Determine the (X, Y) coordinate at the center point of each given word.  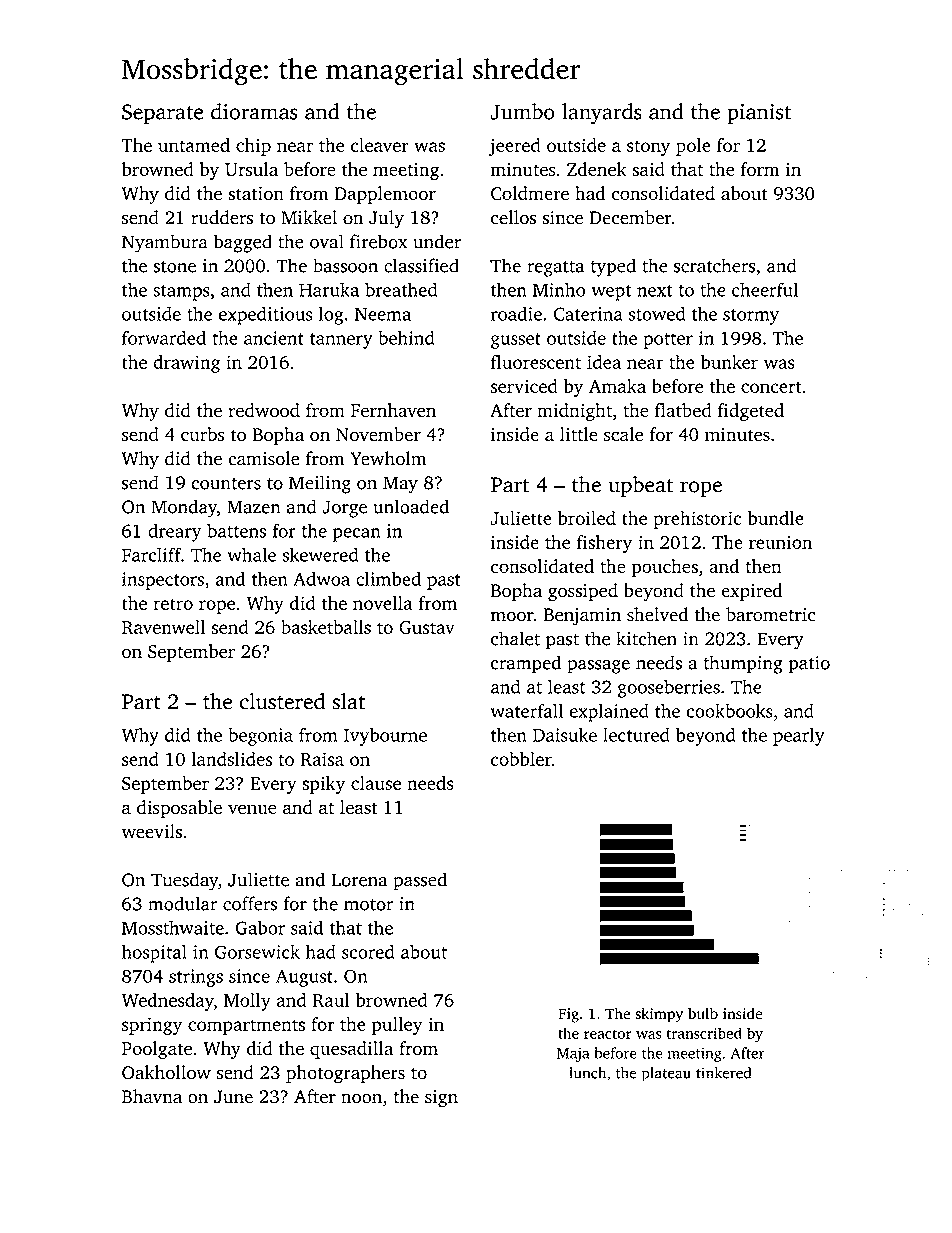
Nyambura (165, 243)
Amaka (617, 386)
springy (152, 1026)
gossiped (583, 592)
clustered (282, 701)
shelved (657, 614)
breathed (401, 289)
